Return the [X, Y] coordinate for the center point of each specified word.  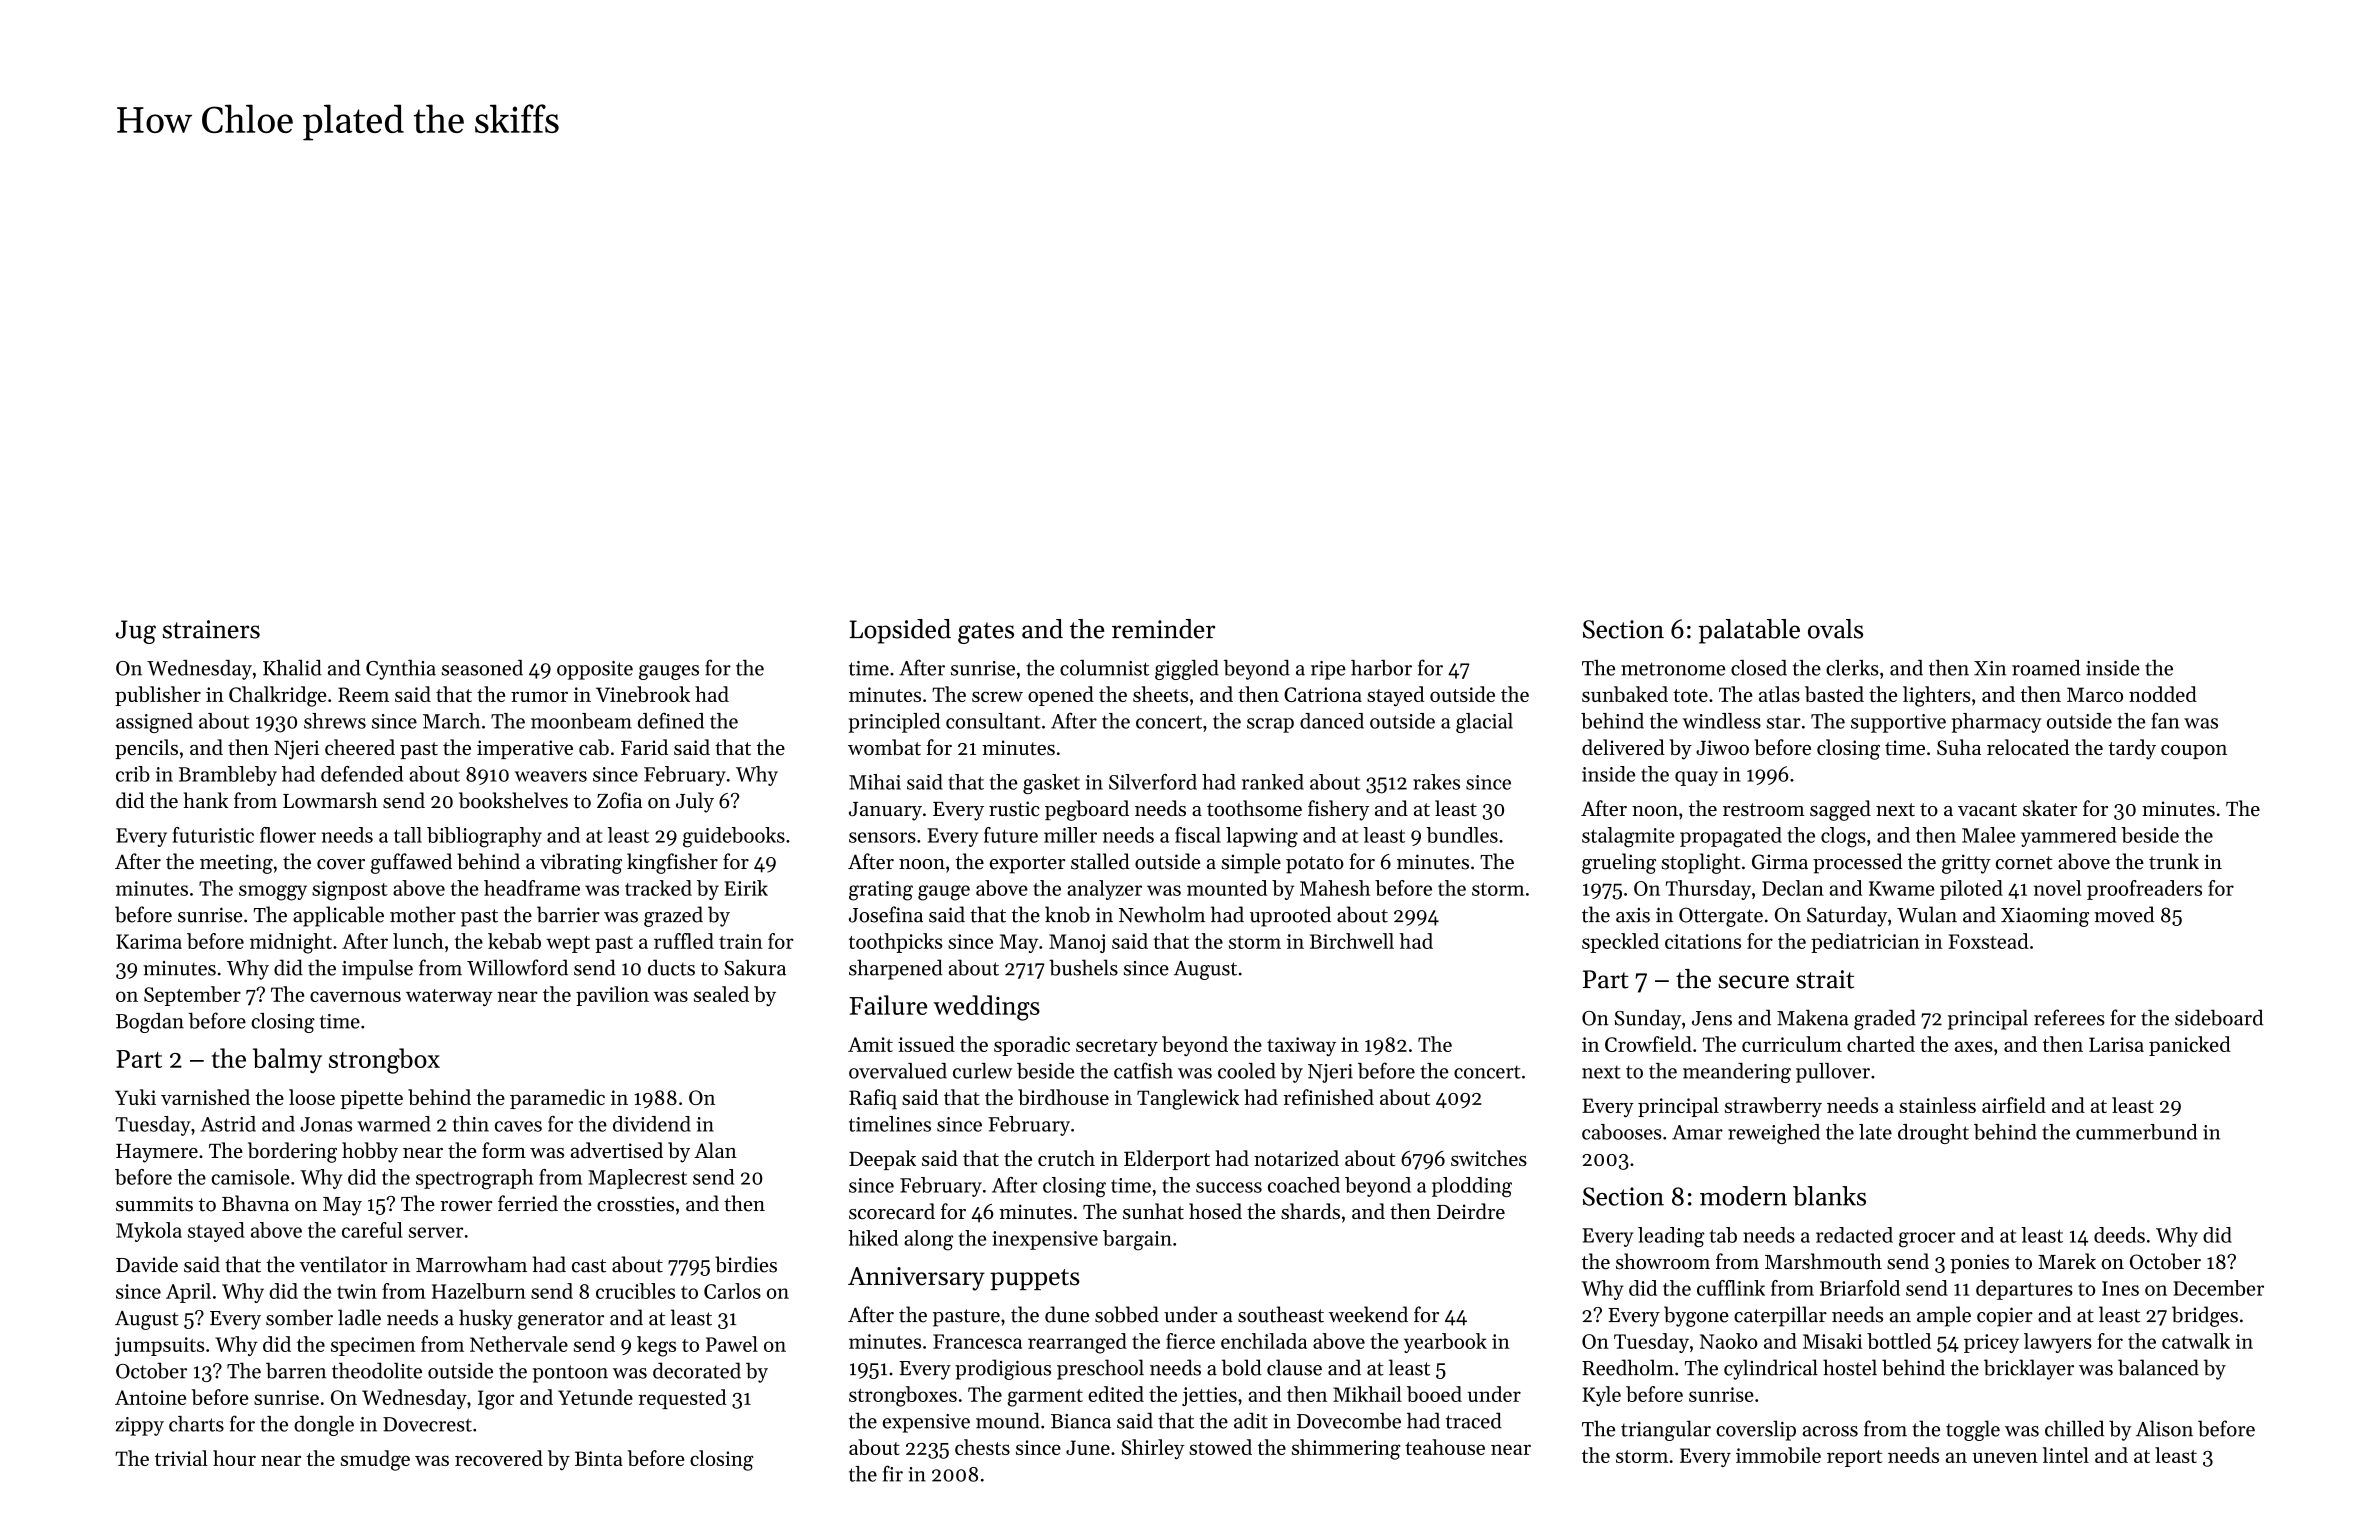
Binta [599, 1458]
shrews [335, 721]
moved [2124, 914]
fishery [1338, 810]
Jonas [326, 1124]
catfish [1143, 1070]
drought [1933, 1134]
